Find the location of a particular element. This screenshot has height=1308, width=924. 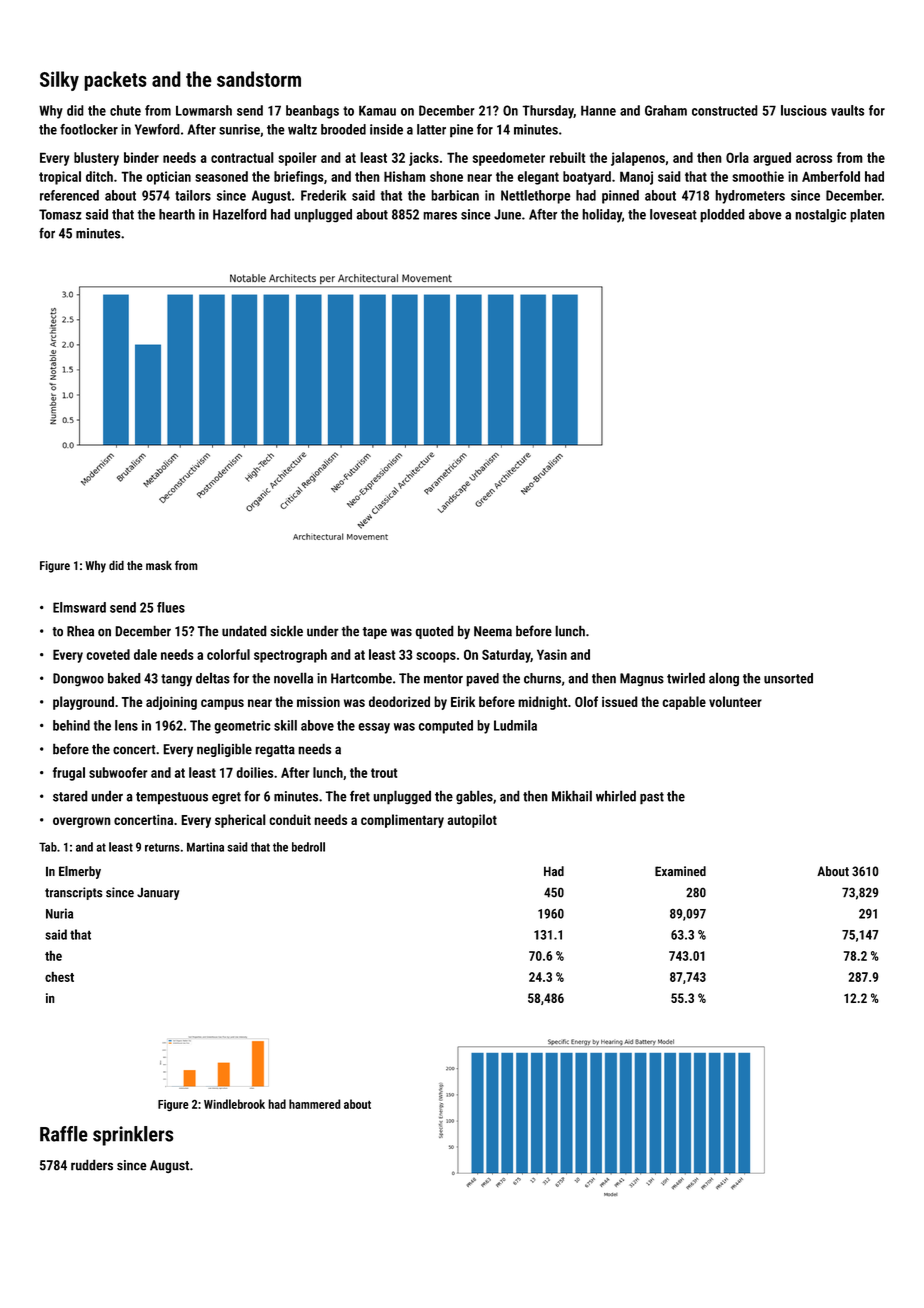

mares is located at coordinates (440, 216).
